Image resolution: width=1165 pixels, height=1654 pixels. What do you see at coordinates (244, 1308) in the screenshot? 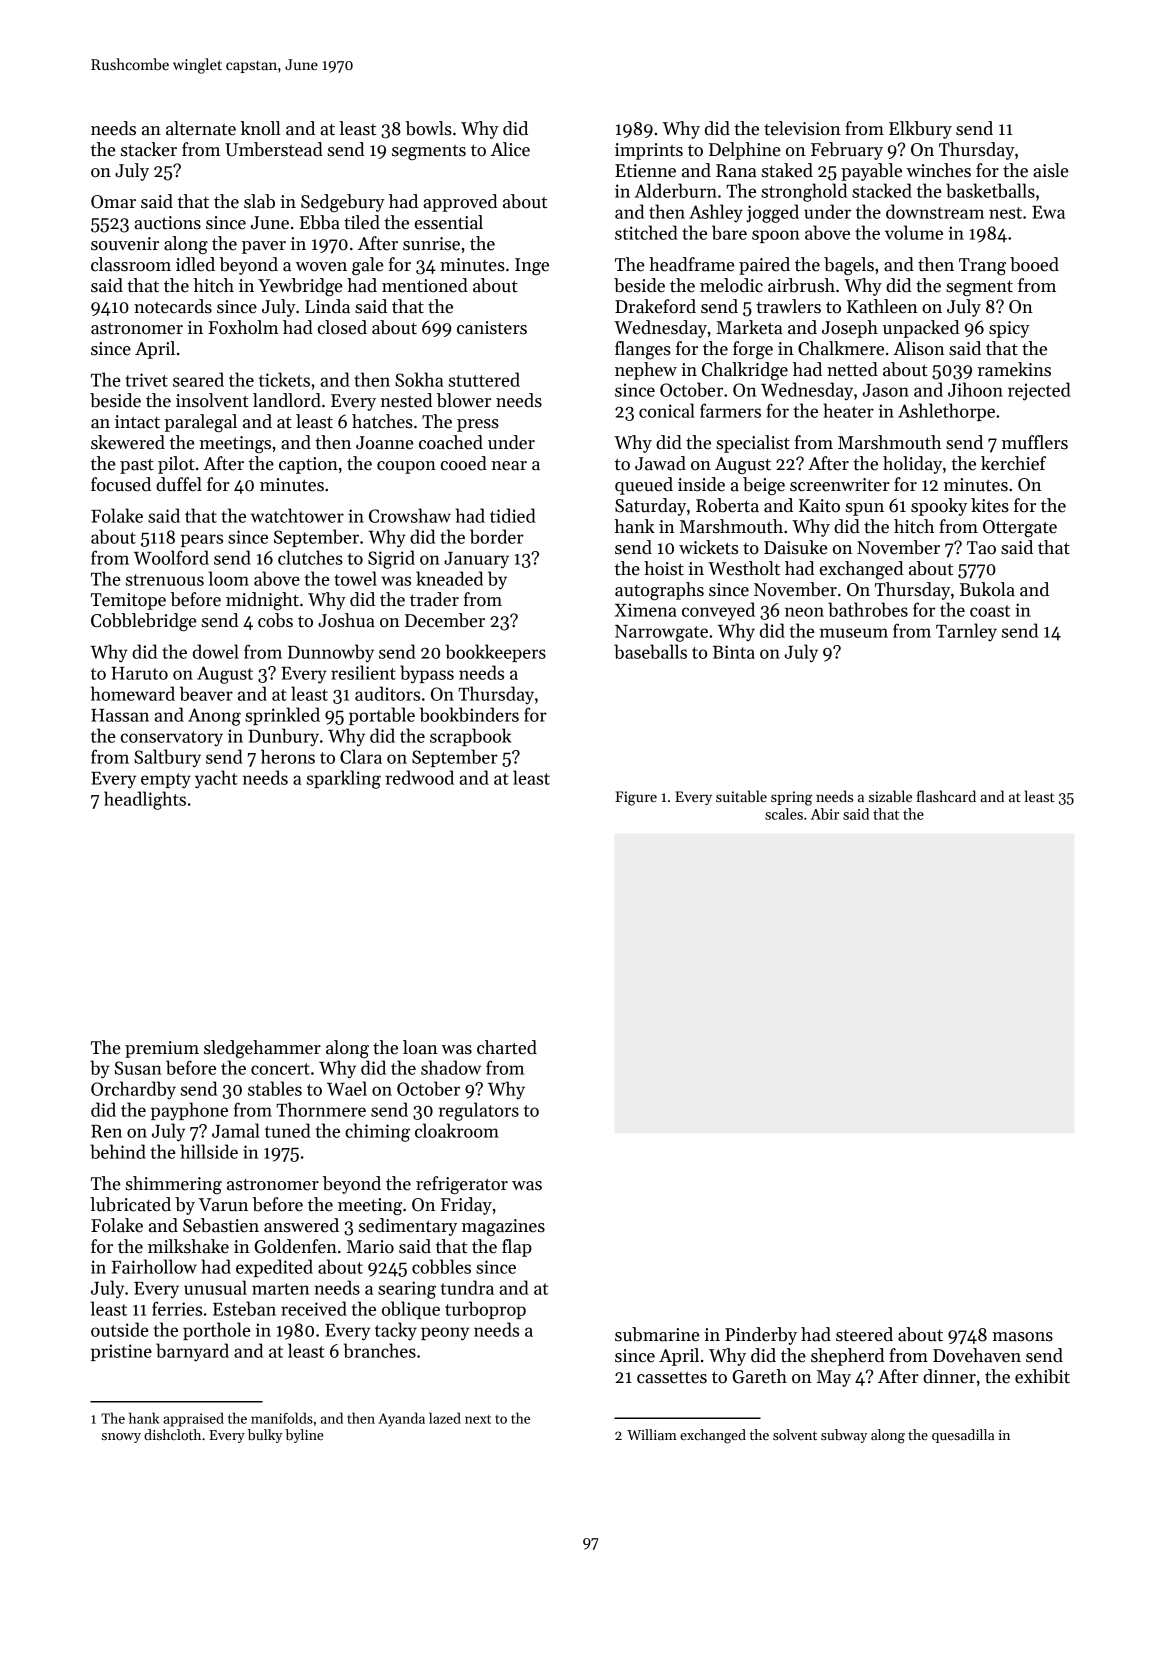
I see `Esteban` at bounding box center [244, 1308].
